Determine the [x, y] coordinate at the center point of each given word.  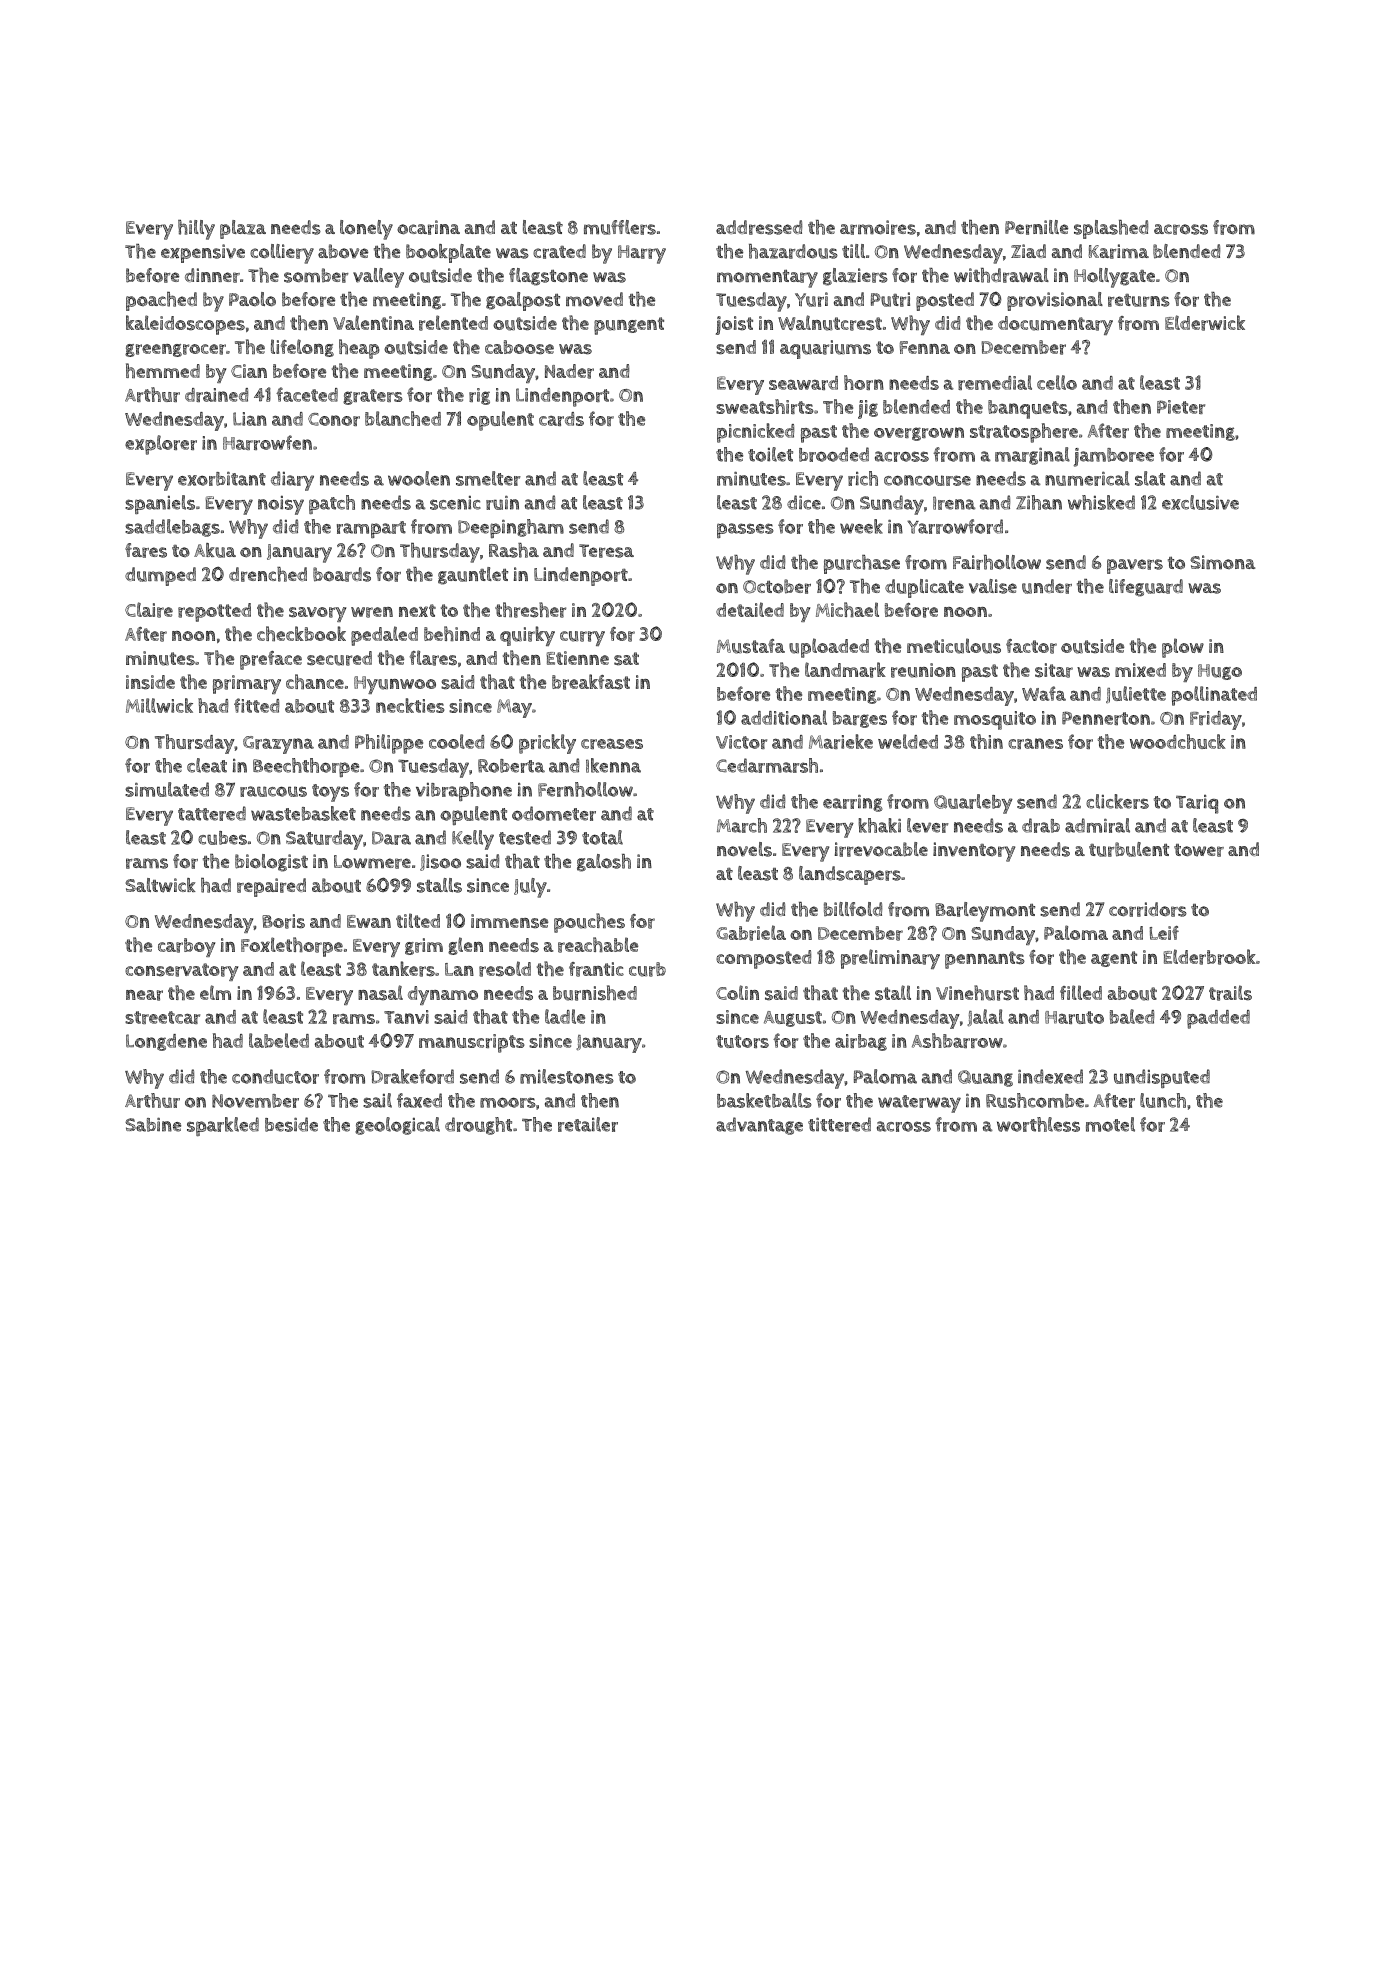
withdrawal [1001, 275]
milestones [567, 1076]
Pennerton [1106, 718]
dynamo [443, 995]
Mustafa [751, 646]
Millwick [159, 705]
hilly [196, 230]
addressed [759, 227]
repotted [214, 612]
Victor [741, 742]
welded [908, 741]
